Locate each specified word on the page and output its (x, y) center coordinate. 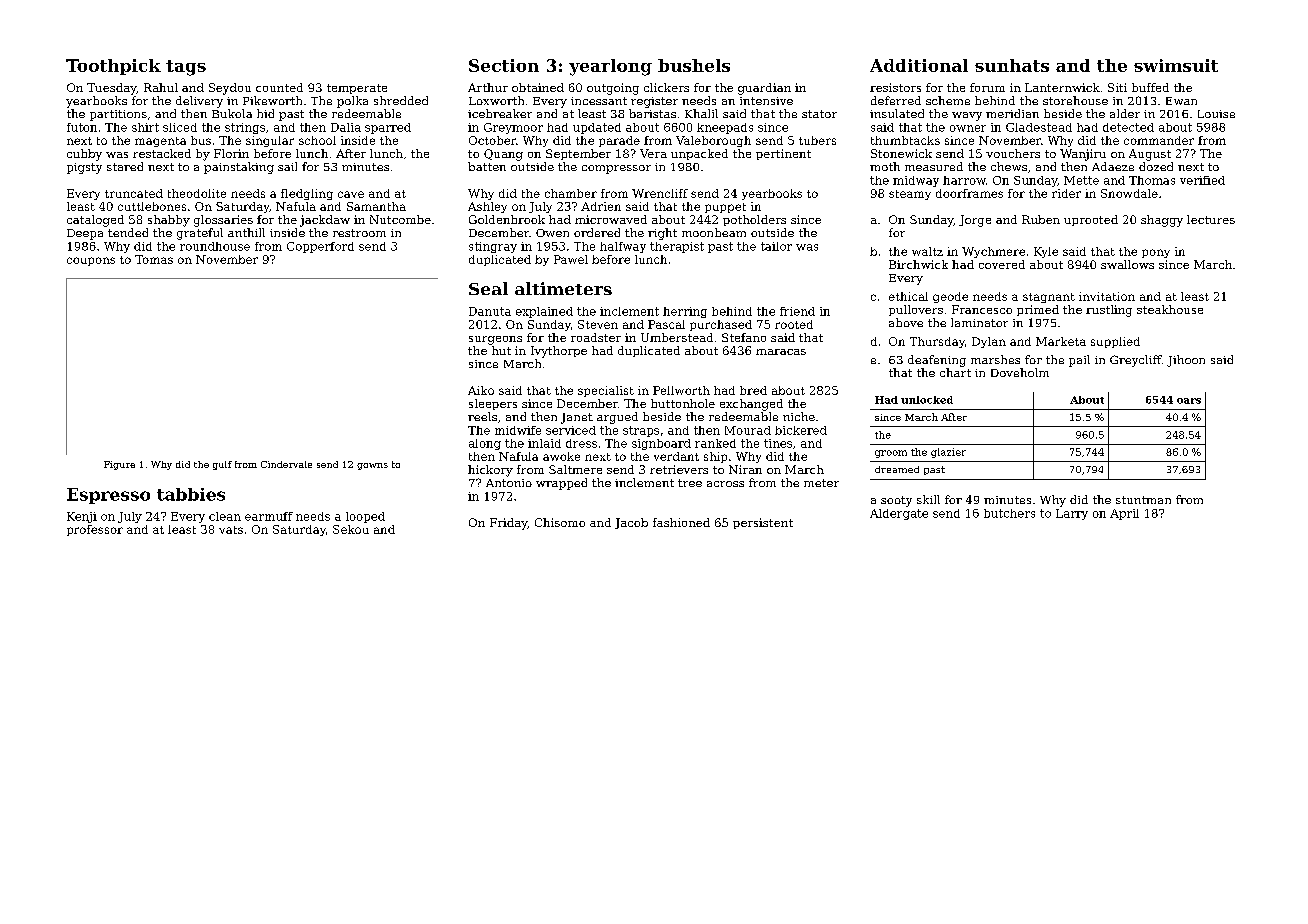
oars (1189, 401)
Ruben (1041, 219)
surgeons (495, 340)
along (485, 444)
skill (928, 499)
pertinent (783, 154)
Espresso (108, 496)
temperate (357, 89)
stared (125, 166)
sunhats (1012, 65)
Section (504, 65)
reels (482, 416)
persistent (763, 523)
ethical (908, 296)
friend (797, 311)
